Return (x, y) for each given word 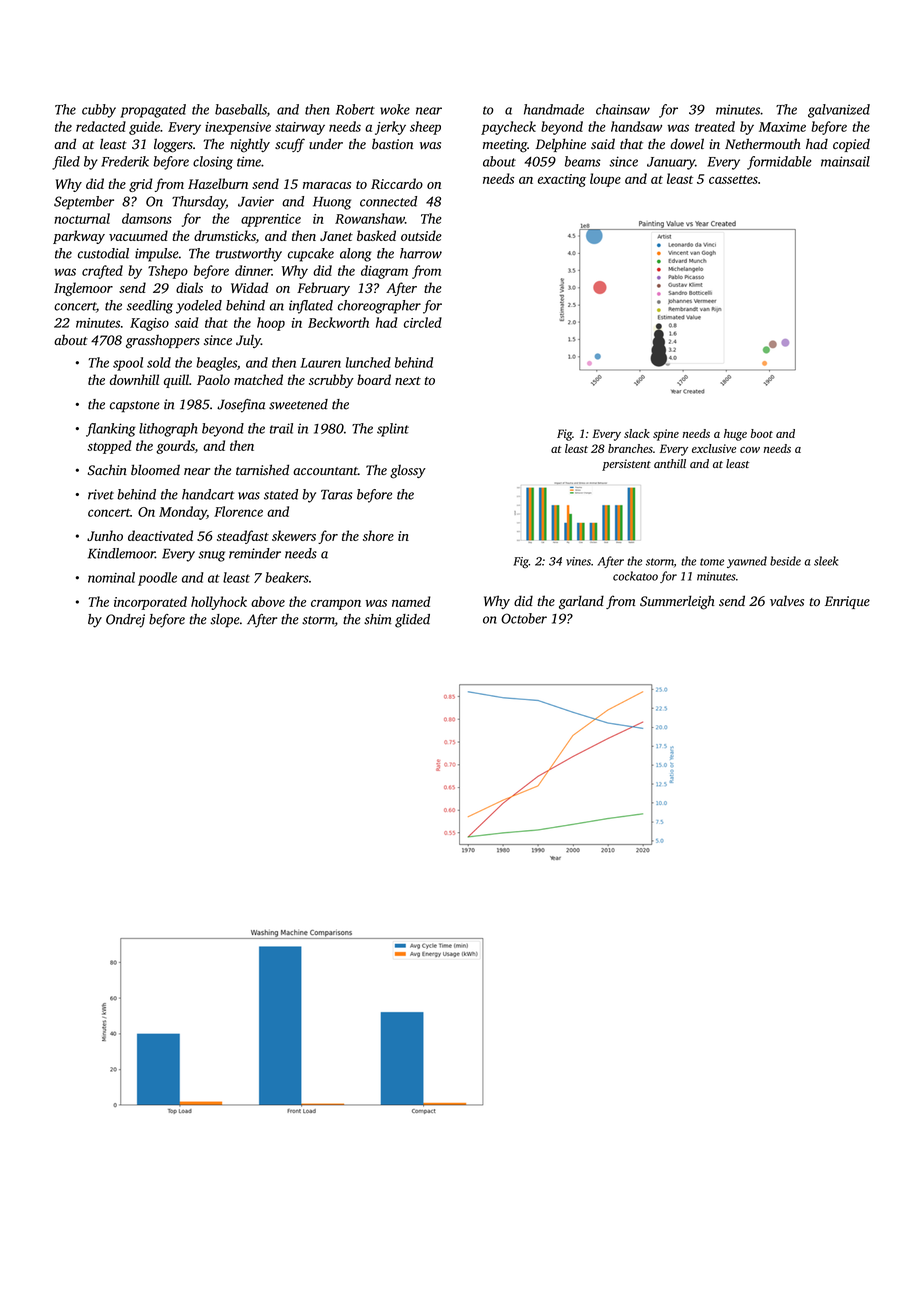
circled (423, 322)
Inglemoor (83, 289)
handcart (208, 494)
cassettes (733, 179)
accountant (325, 471)
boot (762, 433)
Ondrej (125, 621)
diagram (384, 272)
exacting (562, 180)
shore (378, 535)
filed (66, 163)
